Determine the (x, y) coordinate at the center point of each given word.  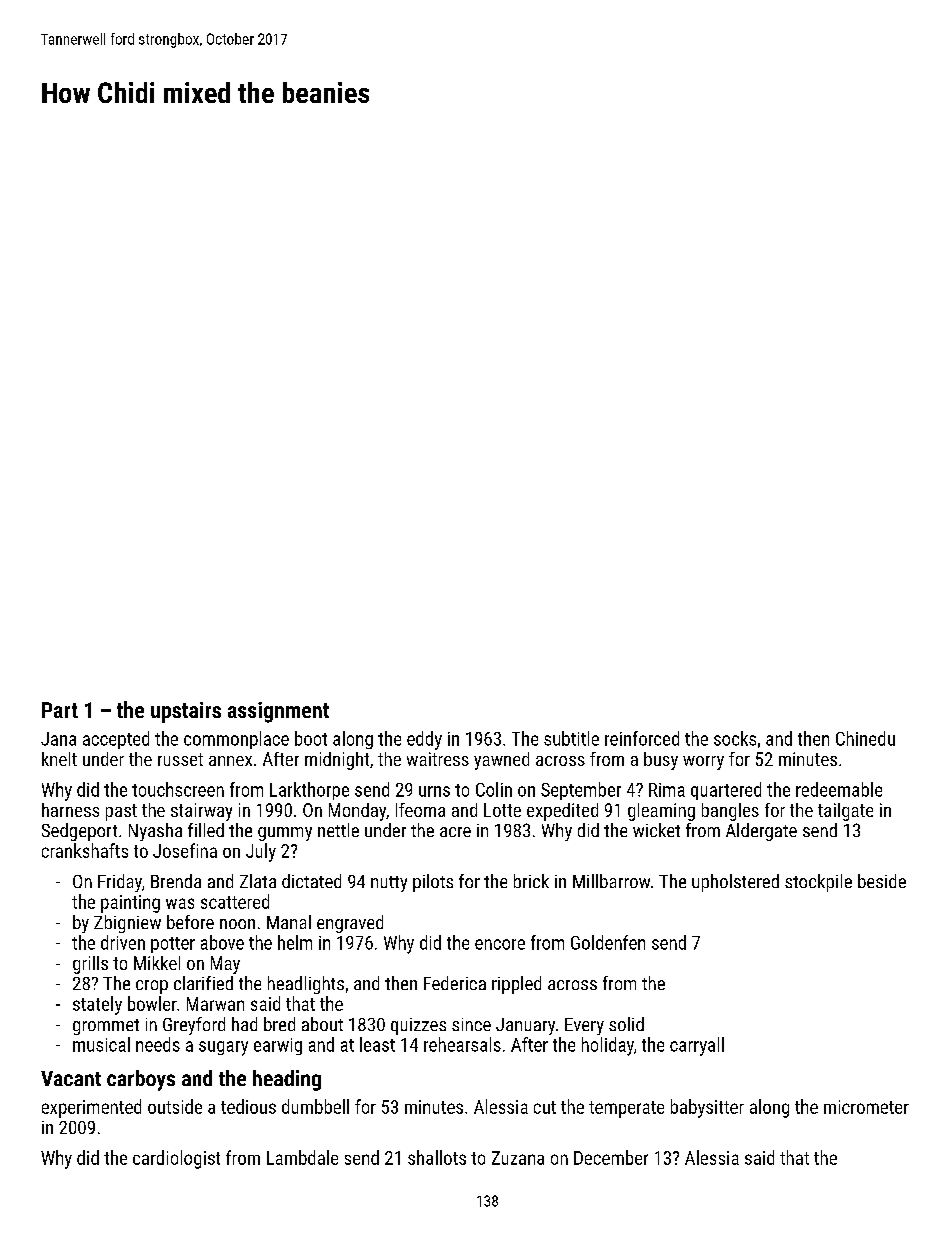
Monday (357, 812)
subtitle (571, 738)
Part (60, 710)
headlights (306, 985)
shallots (437, 1157)
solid (626, 1024)
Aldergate (761, 832)
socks (735, 738)
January (525, 1026)
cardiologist (176, 1159)
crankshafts (85, 850)
